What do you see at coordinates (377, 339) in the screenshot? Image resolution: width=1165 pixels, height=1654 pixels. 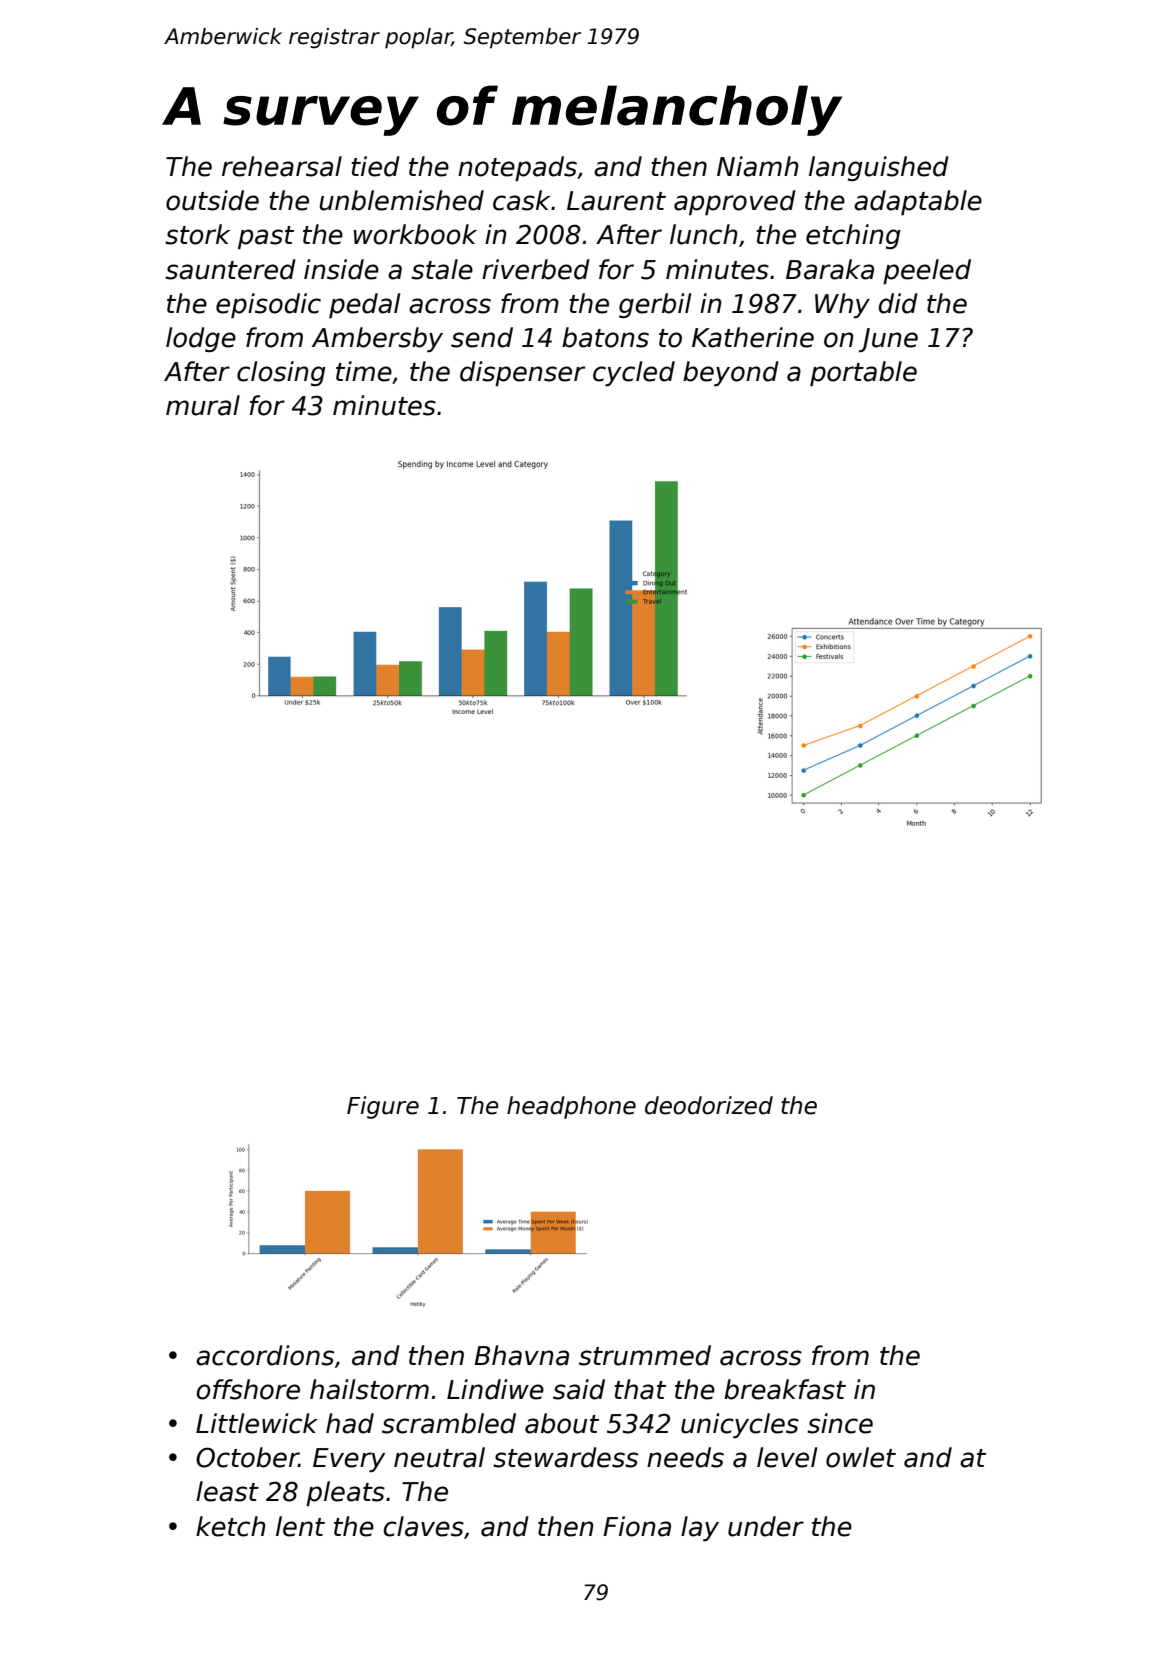 I see `Ambersby` at bounding box center [377, 339].
